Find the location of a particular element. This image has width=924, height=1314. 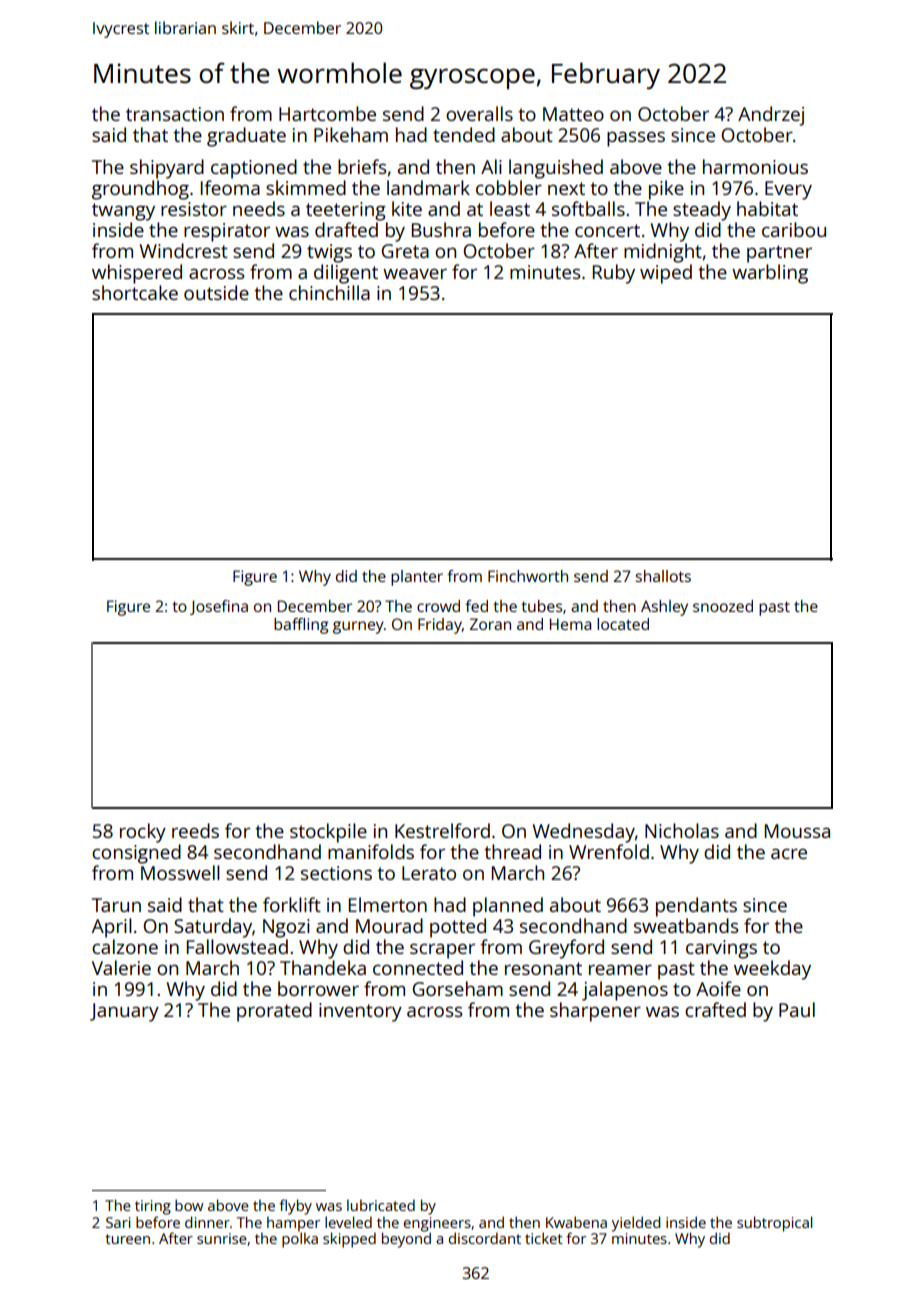

chinchilla is located at coordinates (329, 292).
